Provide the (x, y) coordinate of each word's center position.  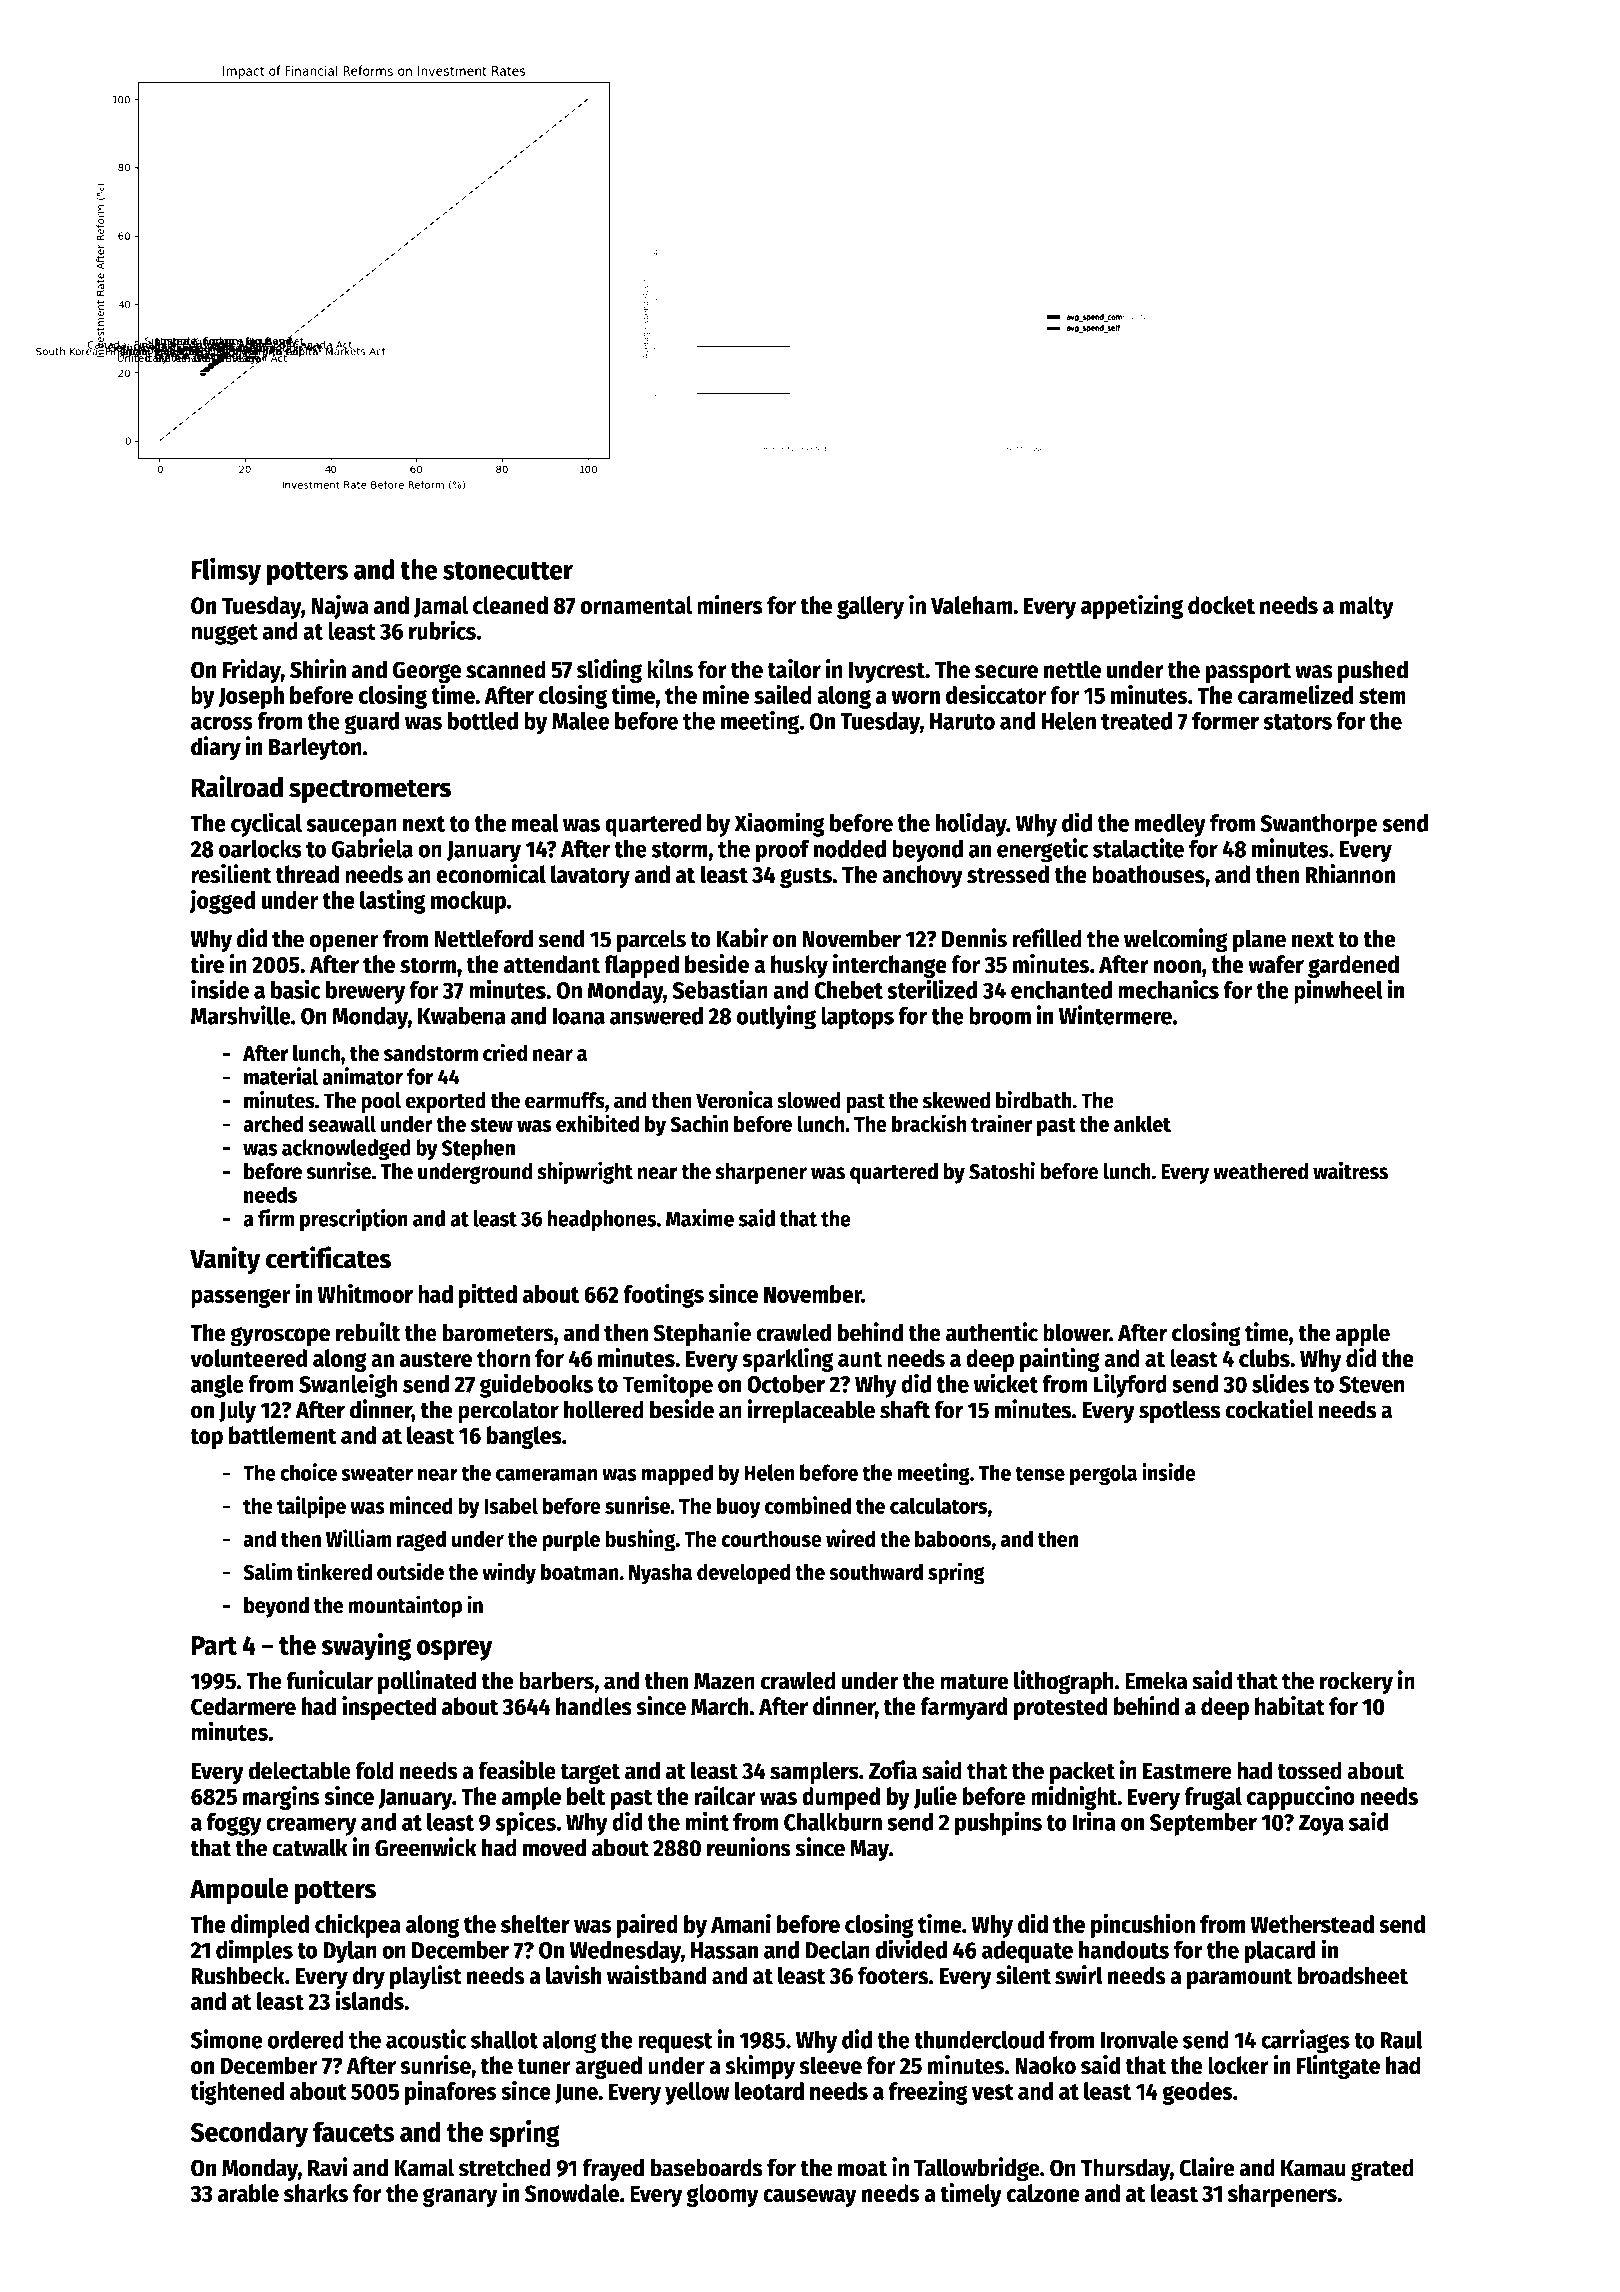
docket (1221, 605)
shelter (535, 1924)
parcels (651, 941)
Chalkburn (833, 1822)
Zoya (1321, 1825)
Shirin (318, 669)
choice (308, 1472)
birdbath (1034, 1099)
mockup (468, 902)
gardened (1353, 966)
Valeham (972, 605)
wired (851, 1538)
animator (362, 1076)
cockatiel (1269, 1409)
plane (1259, 941)
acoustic (426, 2039)
